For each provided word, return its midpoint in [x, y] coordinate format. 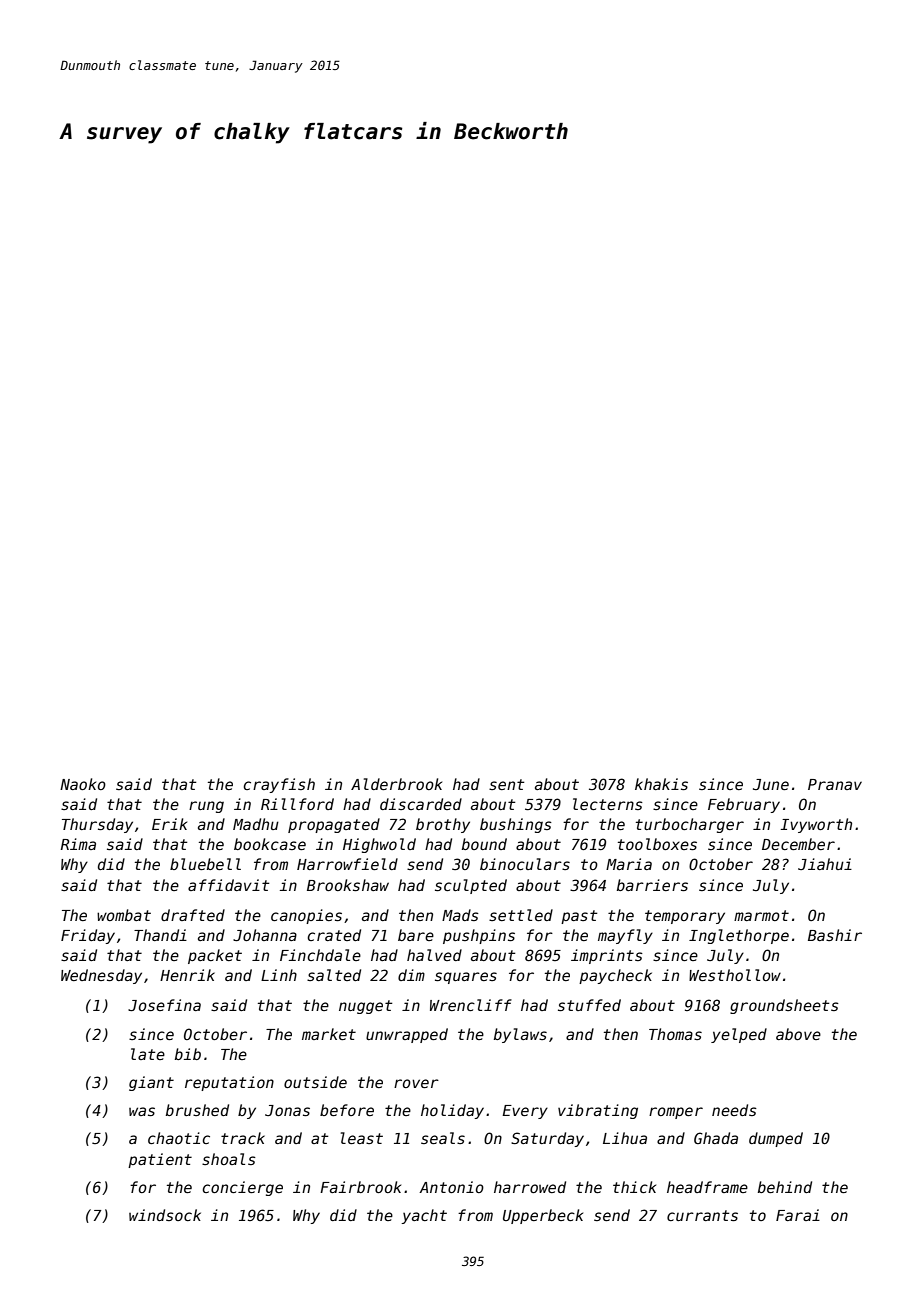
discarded [421, 804]
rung [206, 807]
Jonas [287, 1110]
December [798, 844]
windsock [165, 1215]
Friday [88, 936]
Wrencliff [471, 1005]
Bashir [835, 935]
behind [785, 1187]
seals [443, 1138]
